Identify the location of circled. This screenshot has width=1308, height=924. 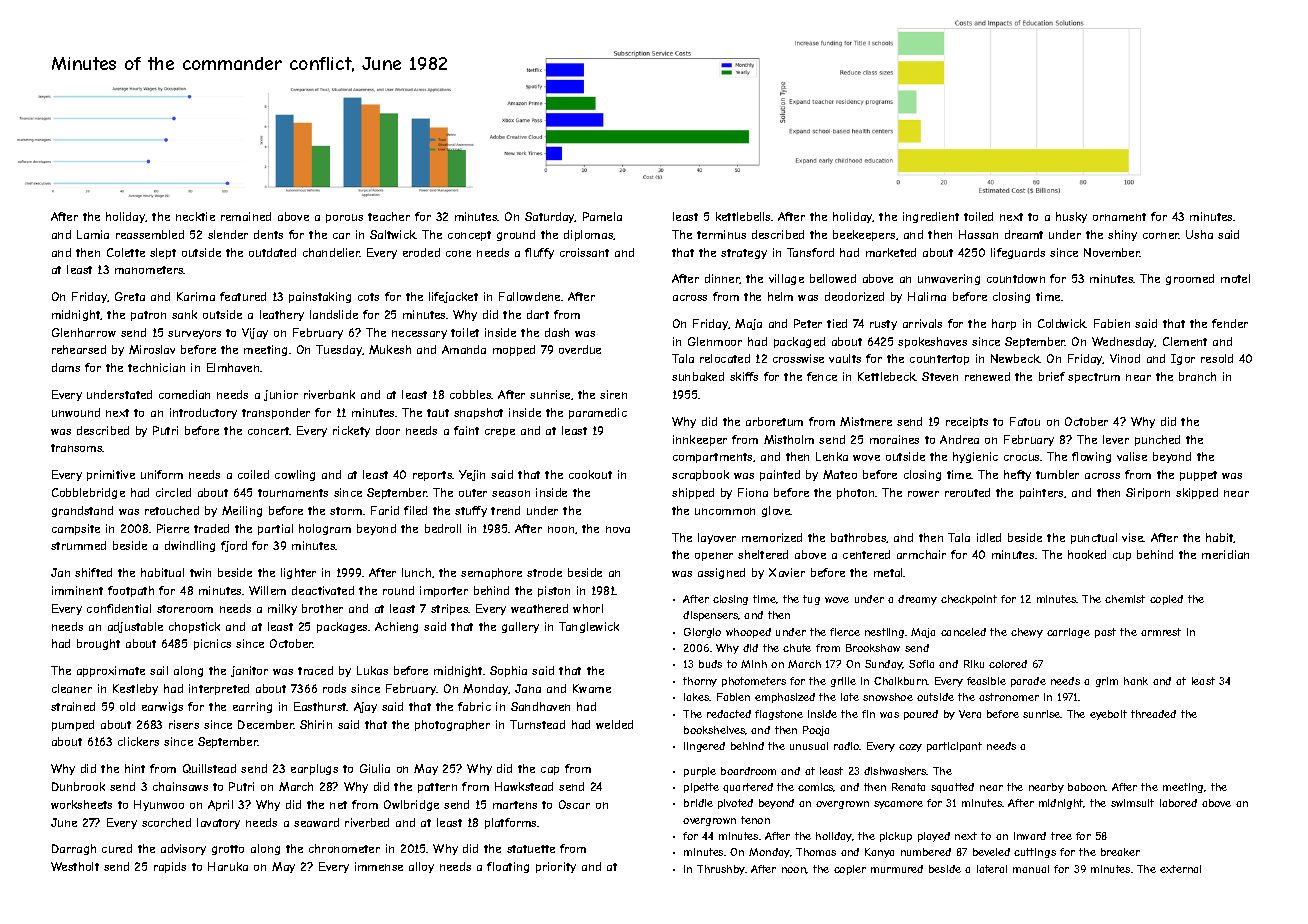
(173, 492).
